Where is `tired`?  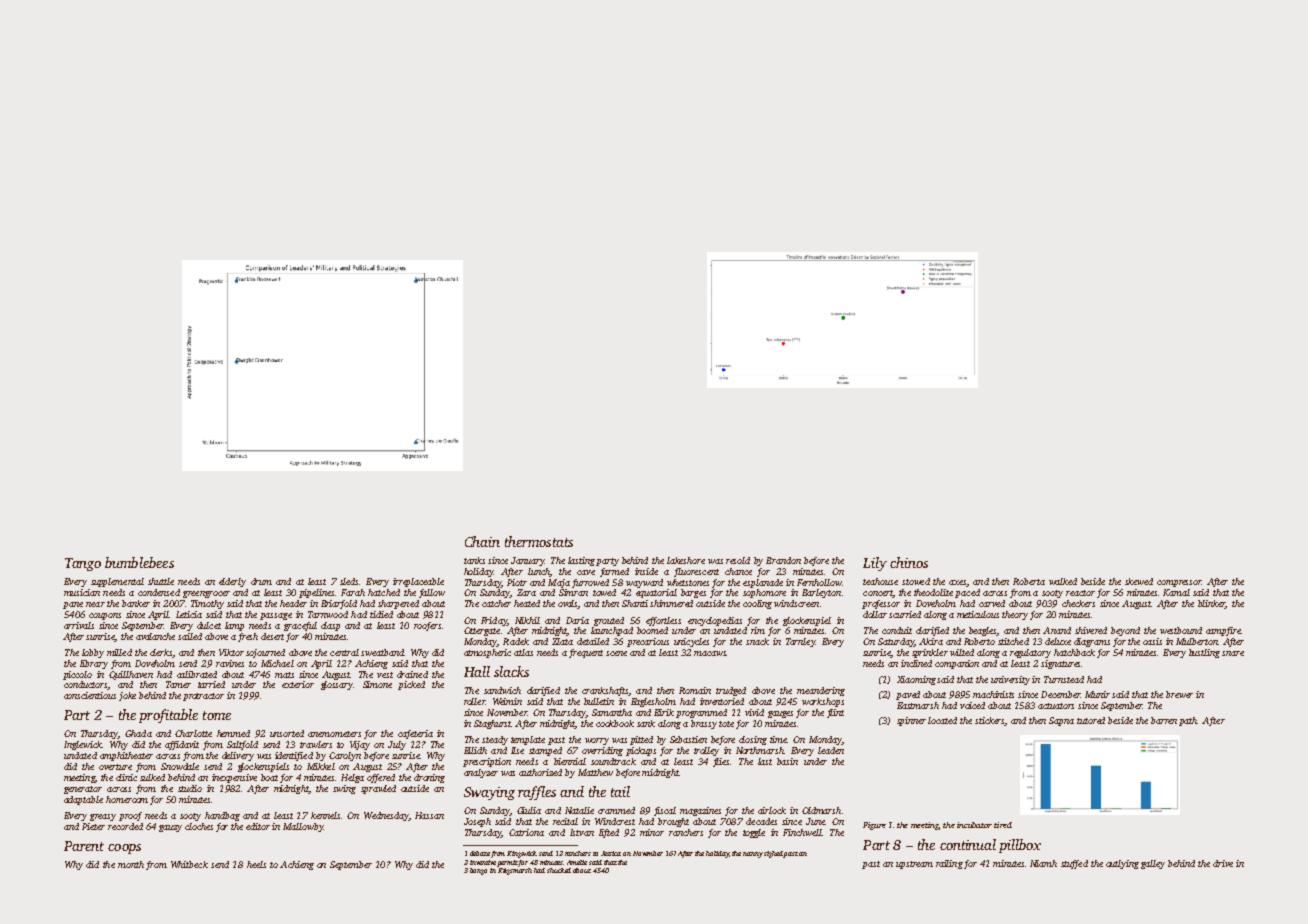 tired is located at coordinates (1003, 825).
